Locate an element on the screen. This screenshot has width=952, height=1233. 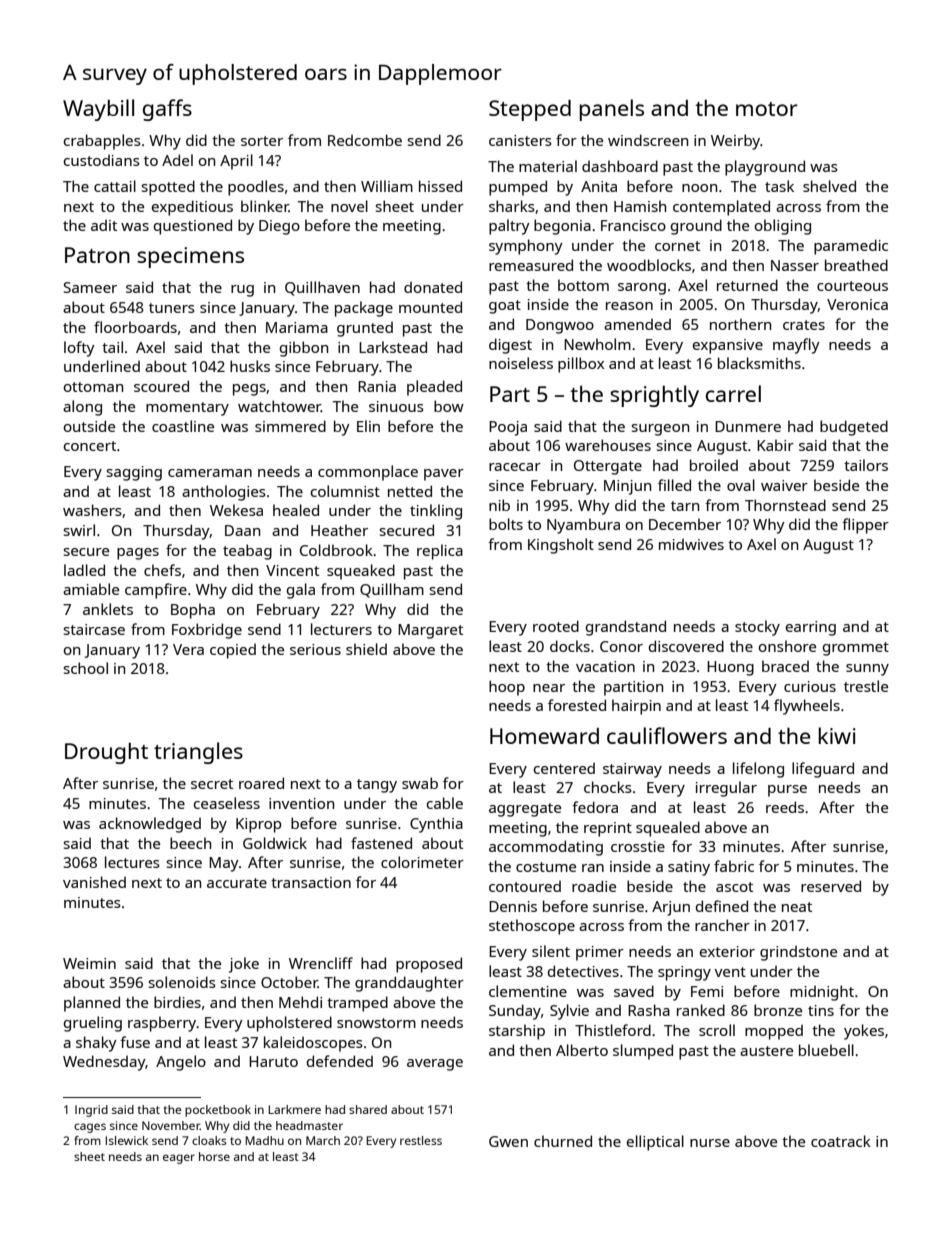
colorimeter is located at coordinates (422, 862).
